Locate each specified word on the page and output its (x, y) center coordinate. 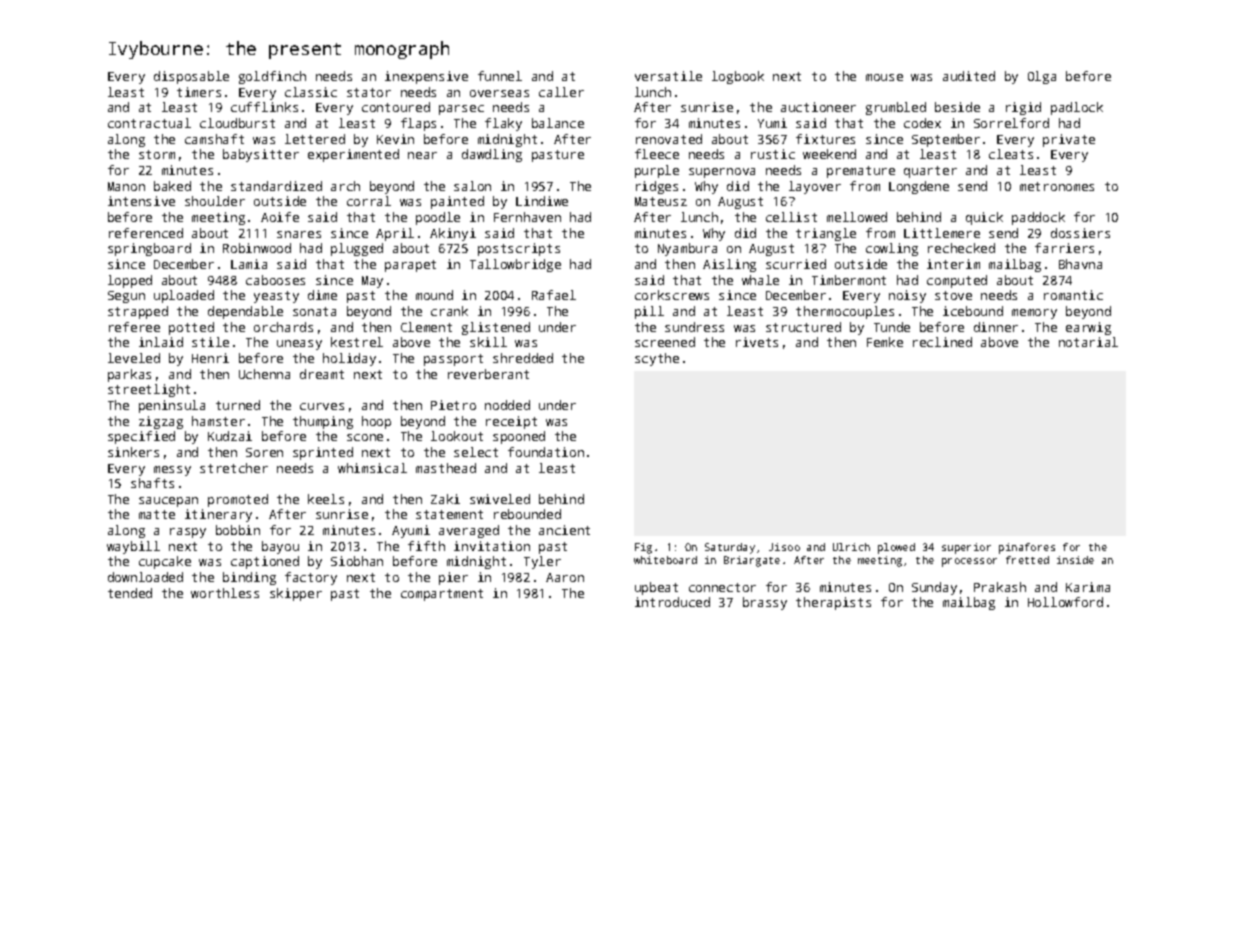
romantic (1073, 295)
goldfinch (272, 77)
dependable (245, 312)
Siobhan (357, 561)
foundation (546, 452)
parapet (410, 266)
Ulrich (851, 547)
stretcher (234, 468)
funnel (500, 76)
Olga (1042, 77)
